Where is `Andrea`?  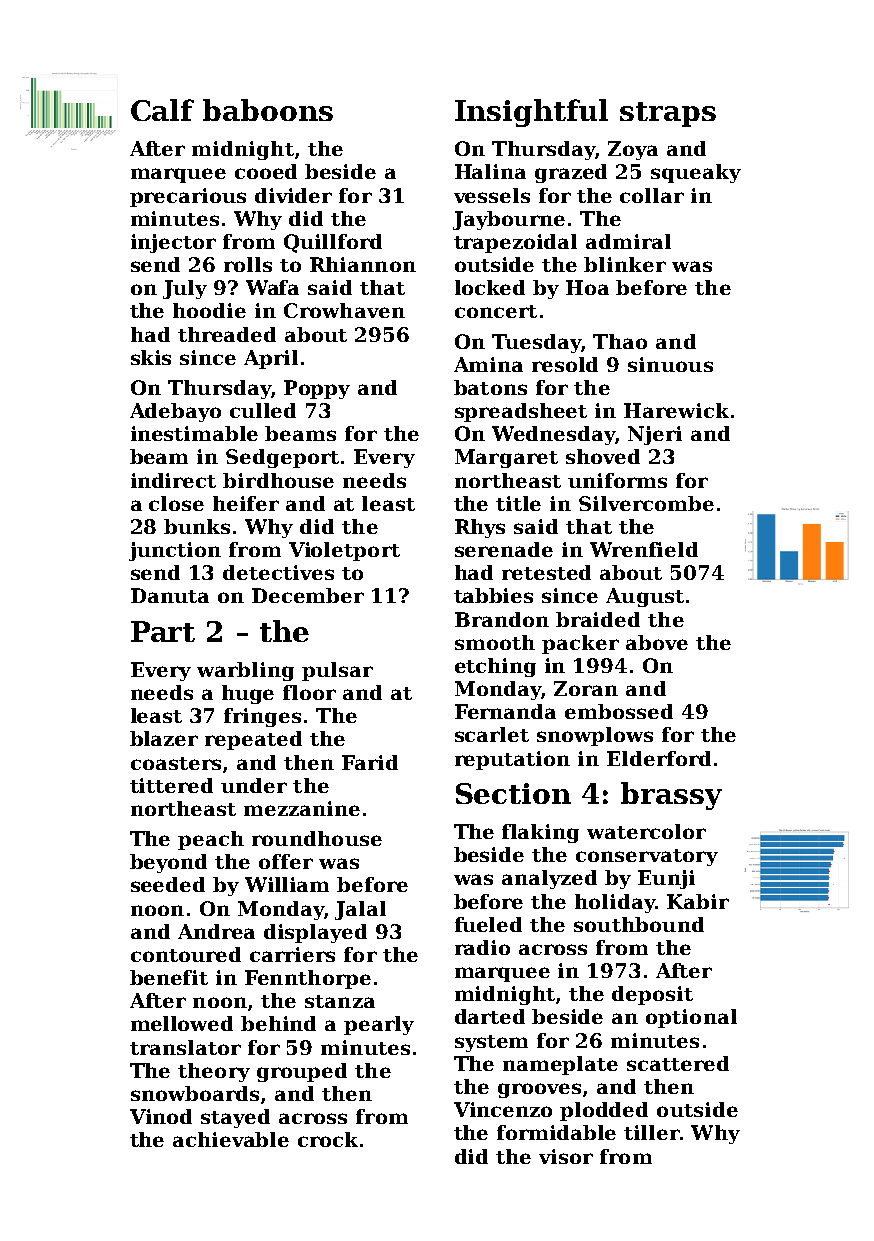 Andrea is located at coordinates (216, 931).
